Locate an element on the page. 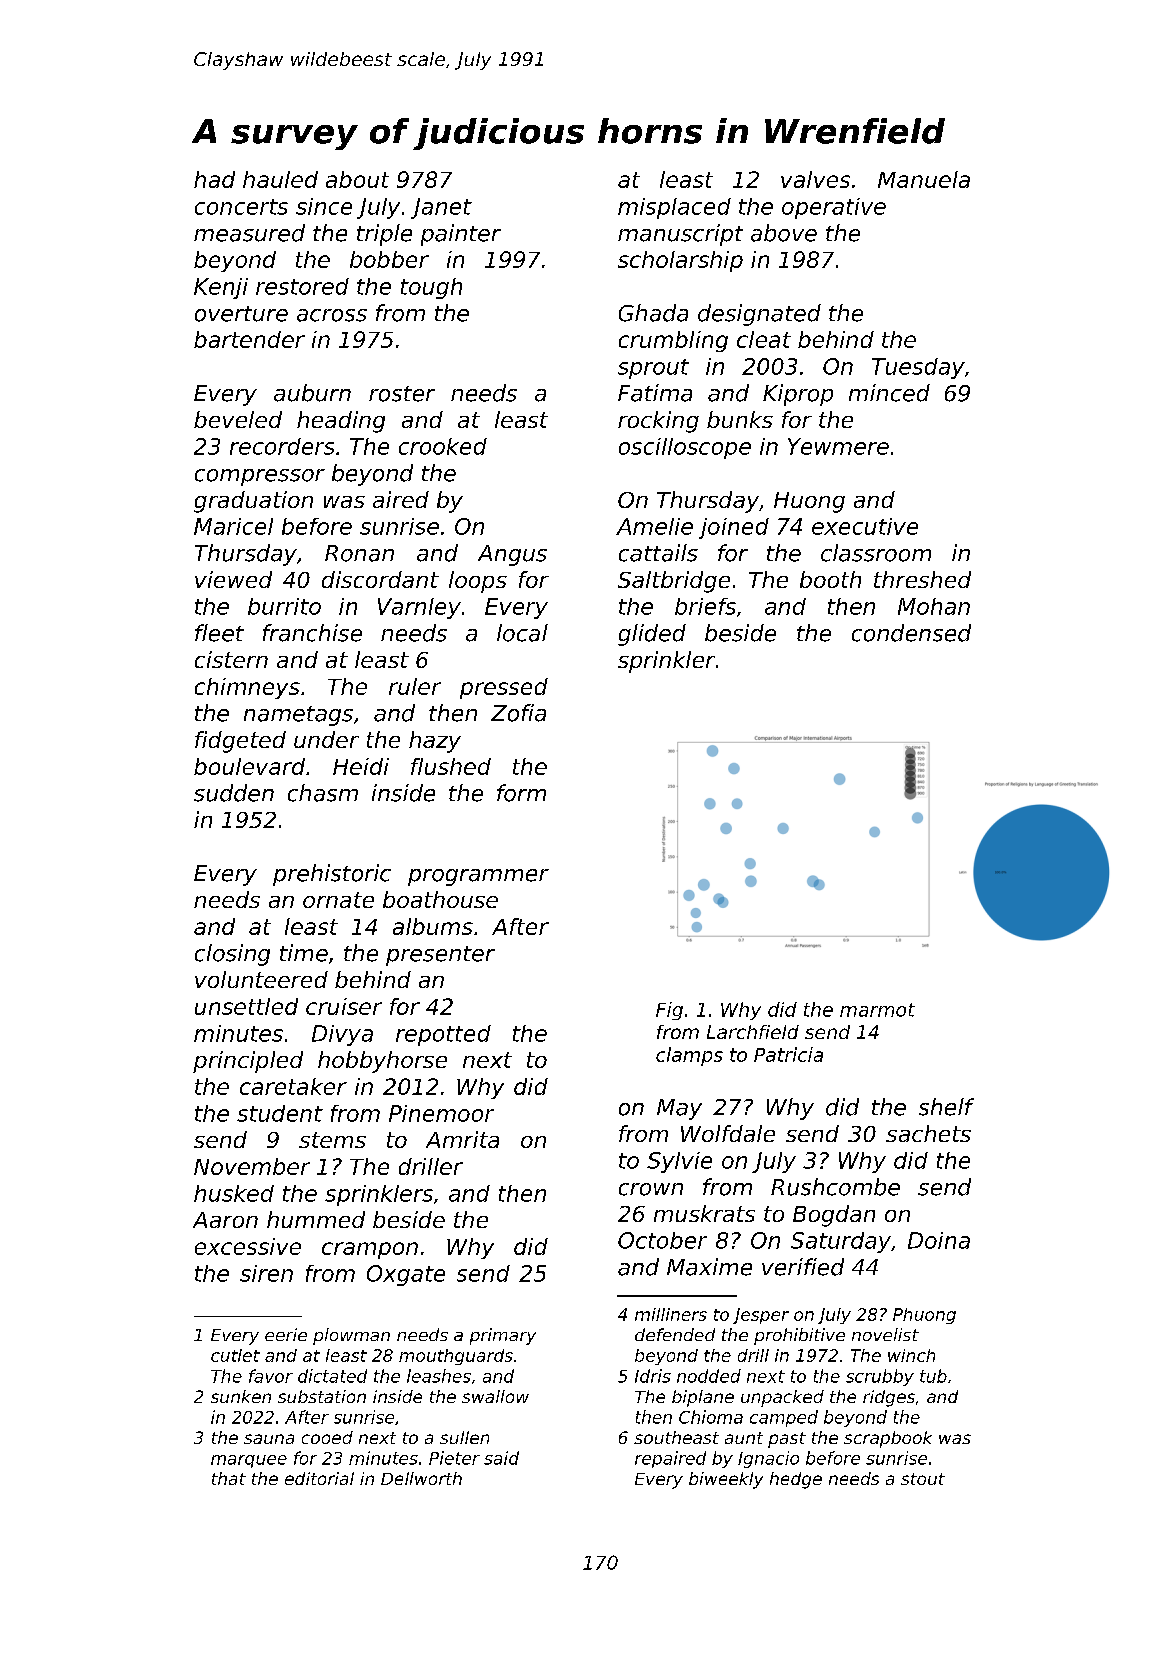 This page has width=1165, height=1654. said is located at coordinates (501, 1458).
